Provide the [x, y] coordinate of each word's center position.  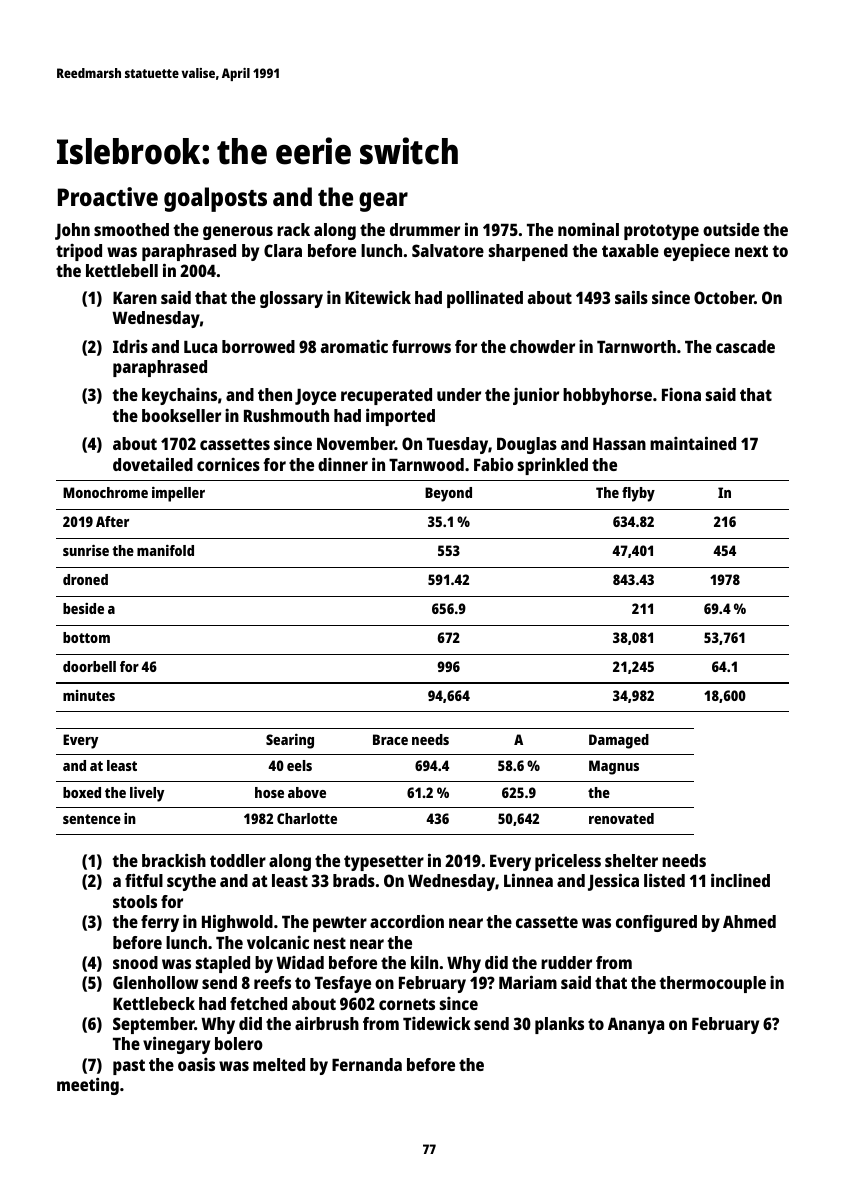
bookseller [181, 415]
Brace [390, 739]
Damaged [619, 741]
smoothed [131, 229]
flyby [638, 494]
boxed [82, 792]
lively [147, 794]
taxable [630, 250]
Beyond [448, 494]
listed [664, 880]
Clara [283, 250]
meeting [88, 1086]
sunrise [86, 550]
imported [400, 417]
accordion [407, 921]
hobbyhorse [607, 396]
